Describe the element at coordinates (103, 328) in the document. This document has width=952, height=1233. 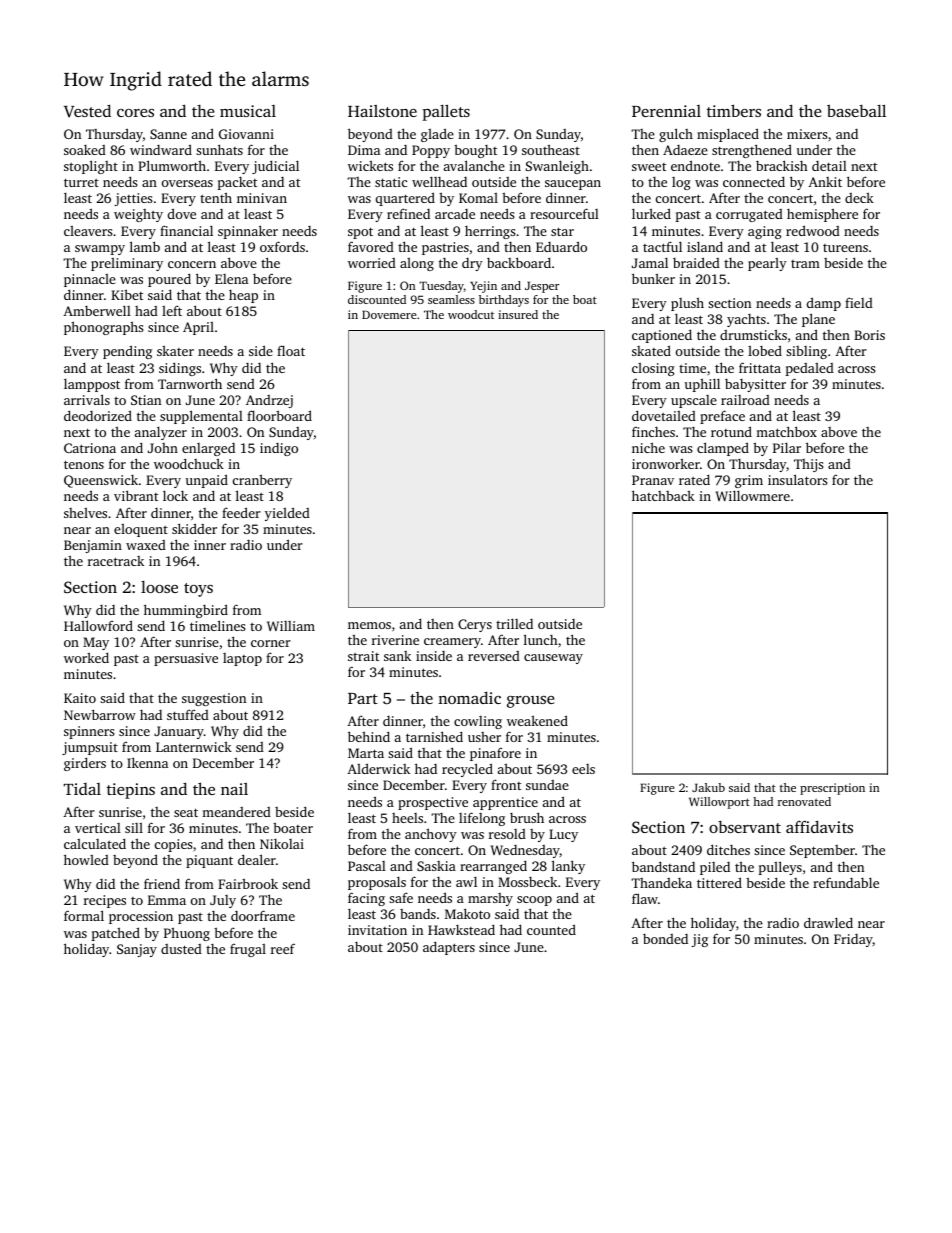
I see `phonographs` at that location.
